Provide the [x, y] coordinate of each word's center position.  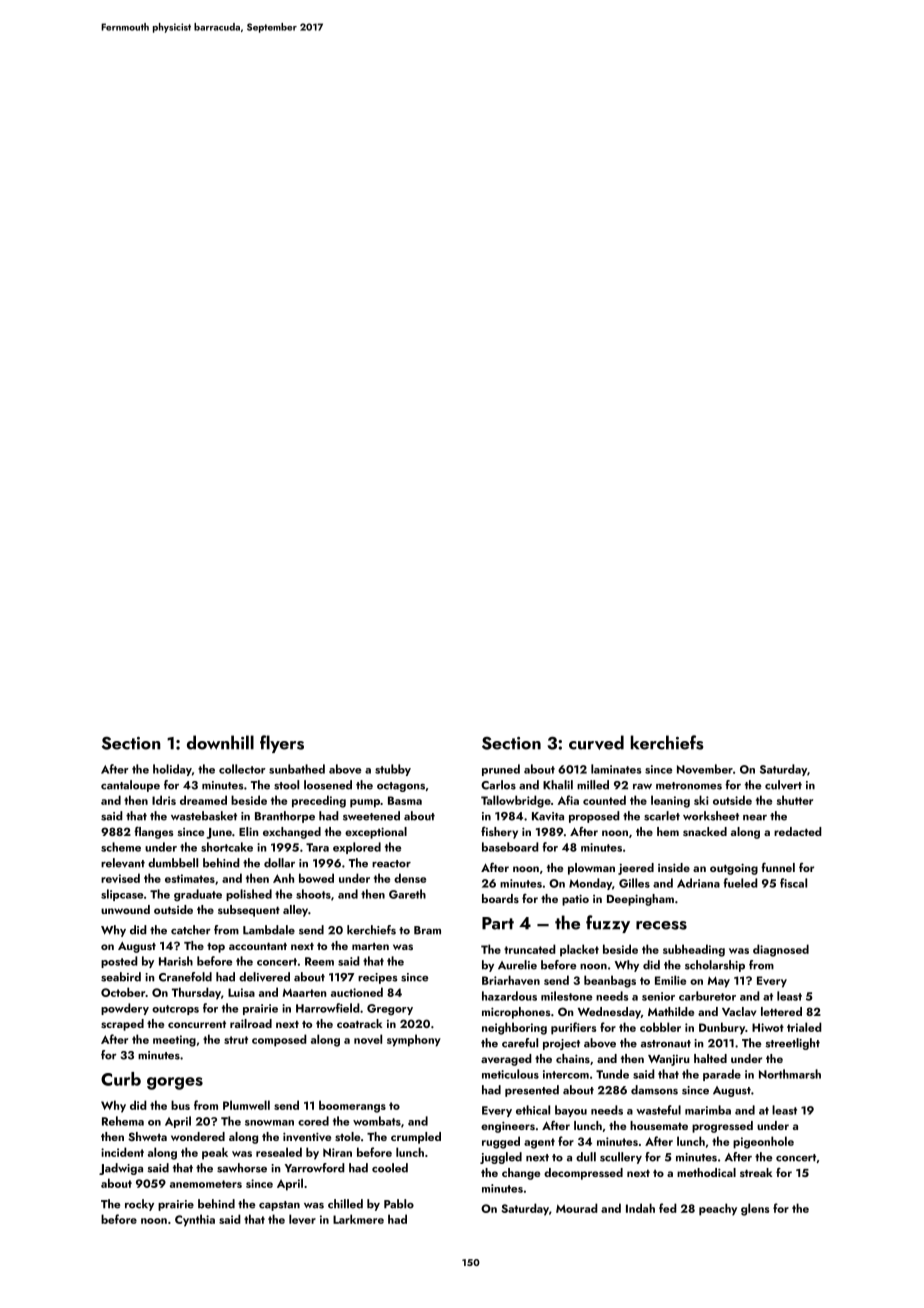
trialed [804, 1027]
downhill [220, 742]
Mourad [577, 1208]
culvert [783, 785]
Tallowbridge [516, 801]
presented [532, 1091]
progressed [722, 1127]
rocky [139, 1205]
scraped [122, 1025]
